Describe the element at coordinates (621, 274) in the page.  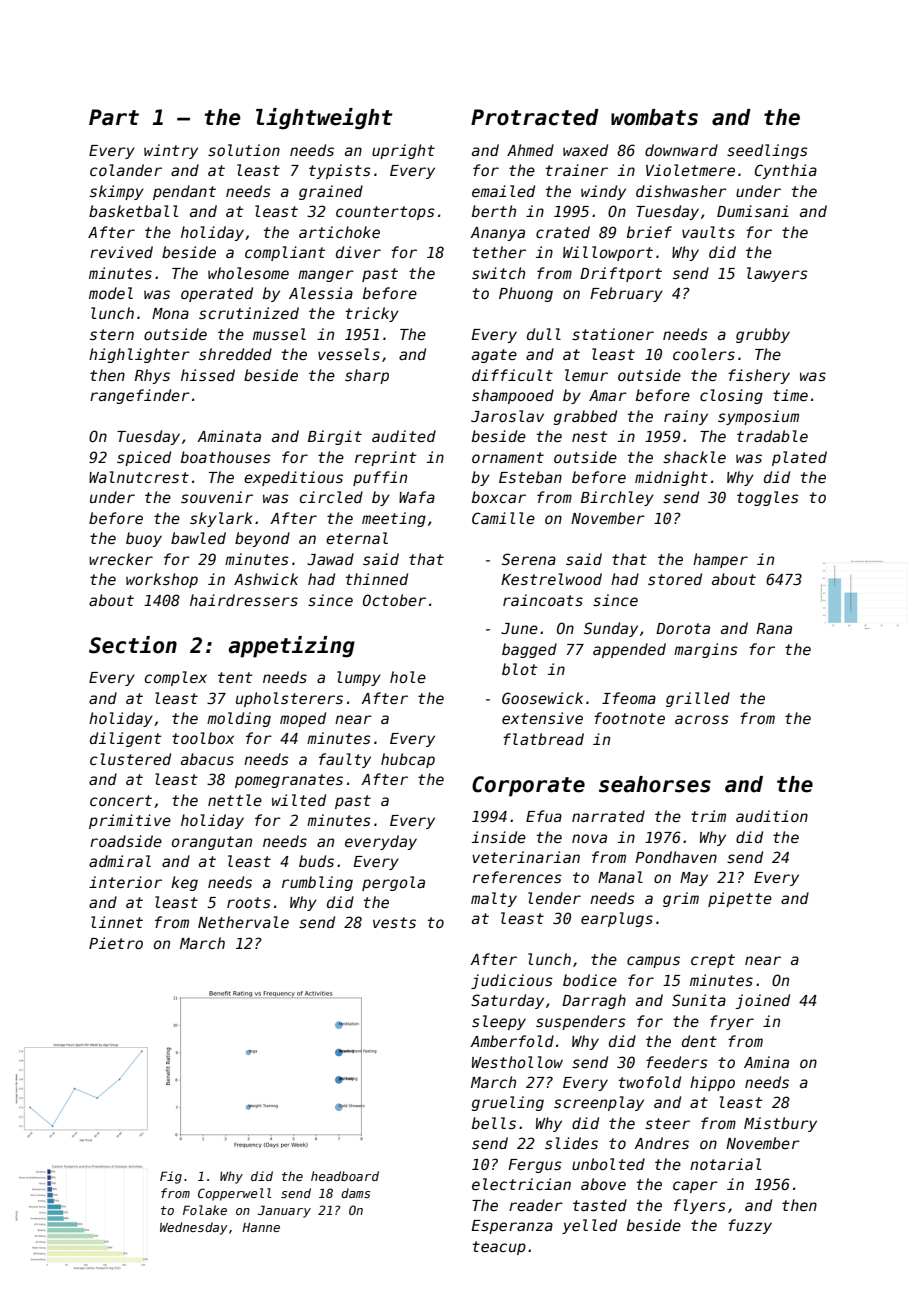
I see `Driftport` at that location.
